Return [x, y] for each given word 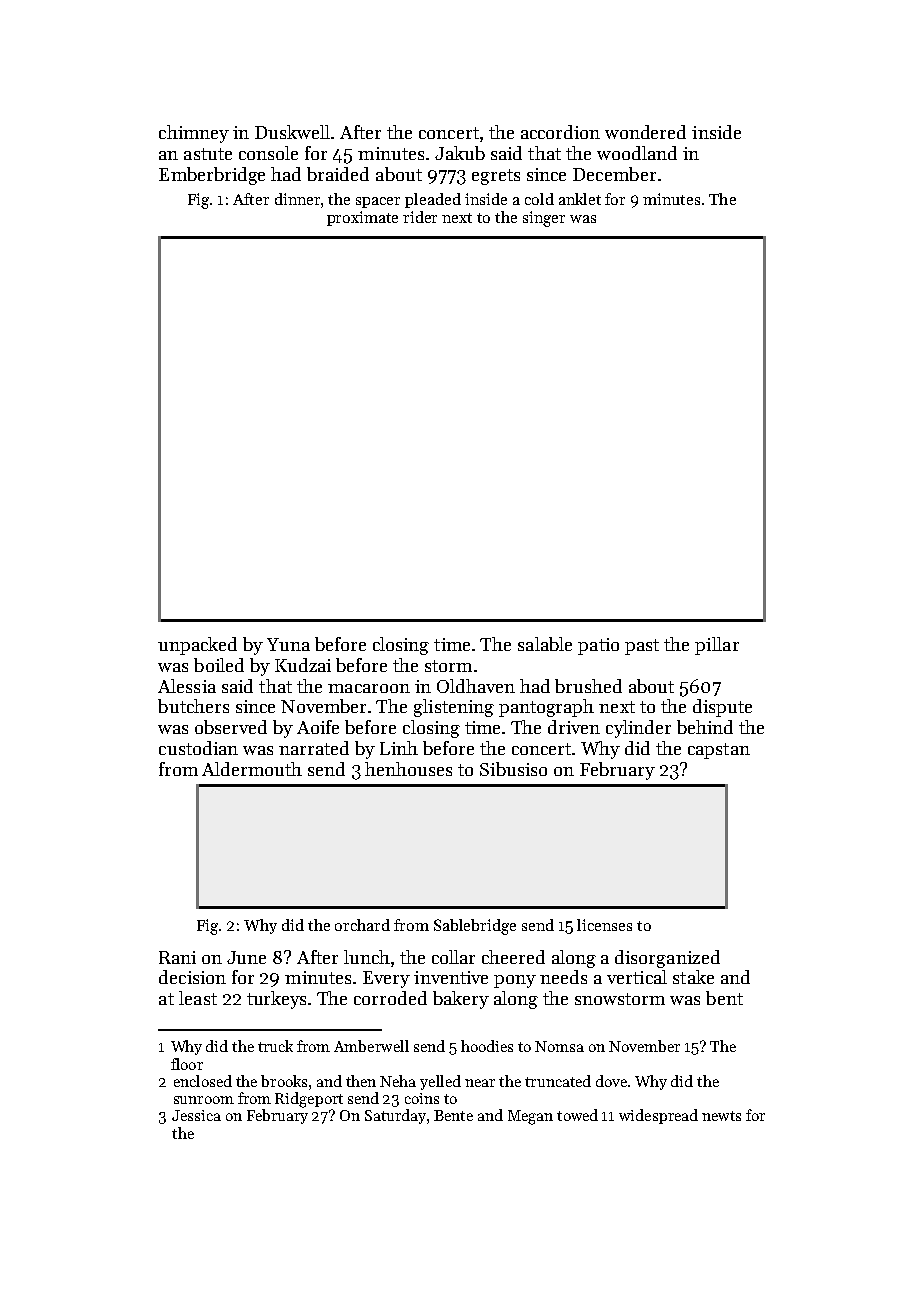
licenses [604, 925]
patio [598, 646]
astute [208, 154]
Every [386, 979]
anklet [580, 199]
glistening [454, 708]
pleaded [433, 200]
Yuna [288, 644]
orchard [362, 925]
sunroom [204, 1100]
